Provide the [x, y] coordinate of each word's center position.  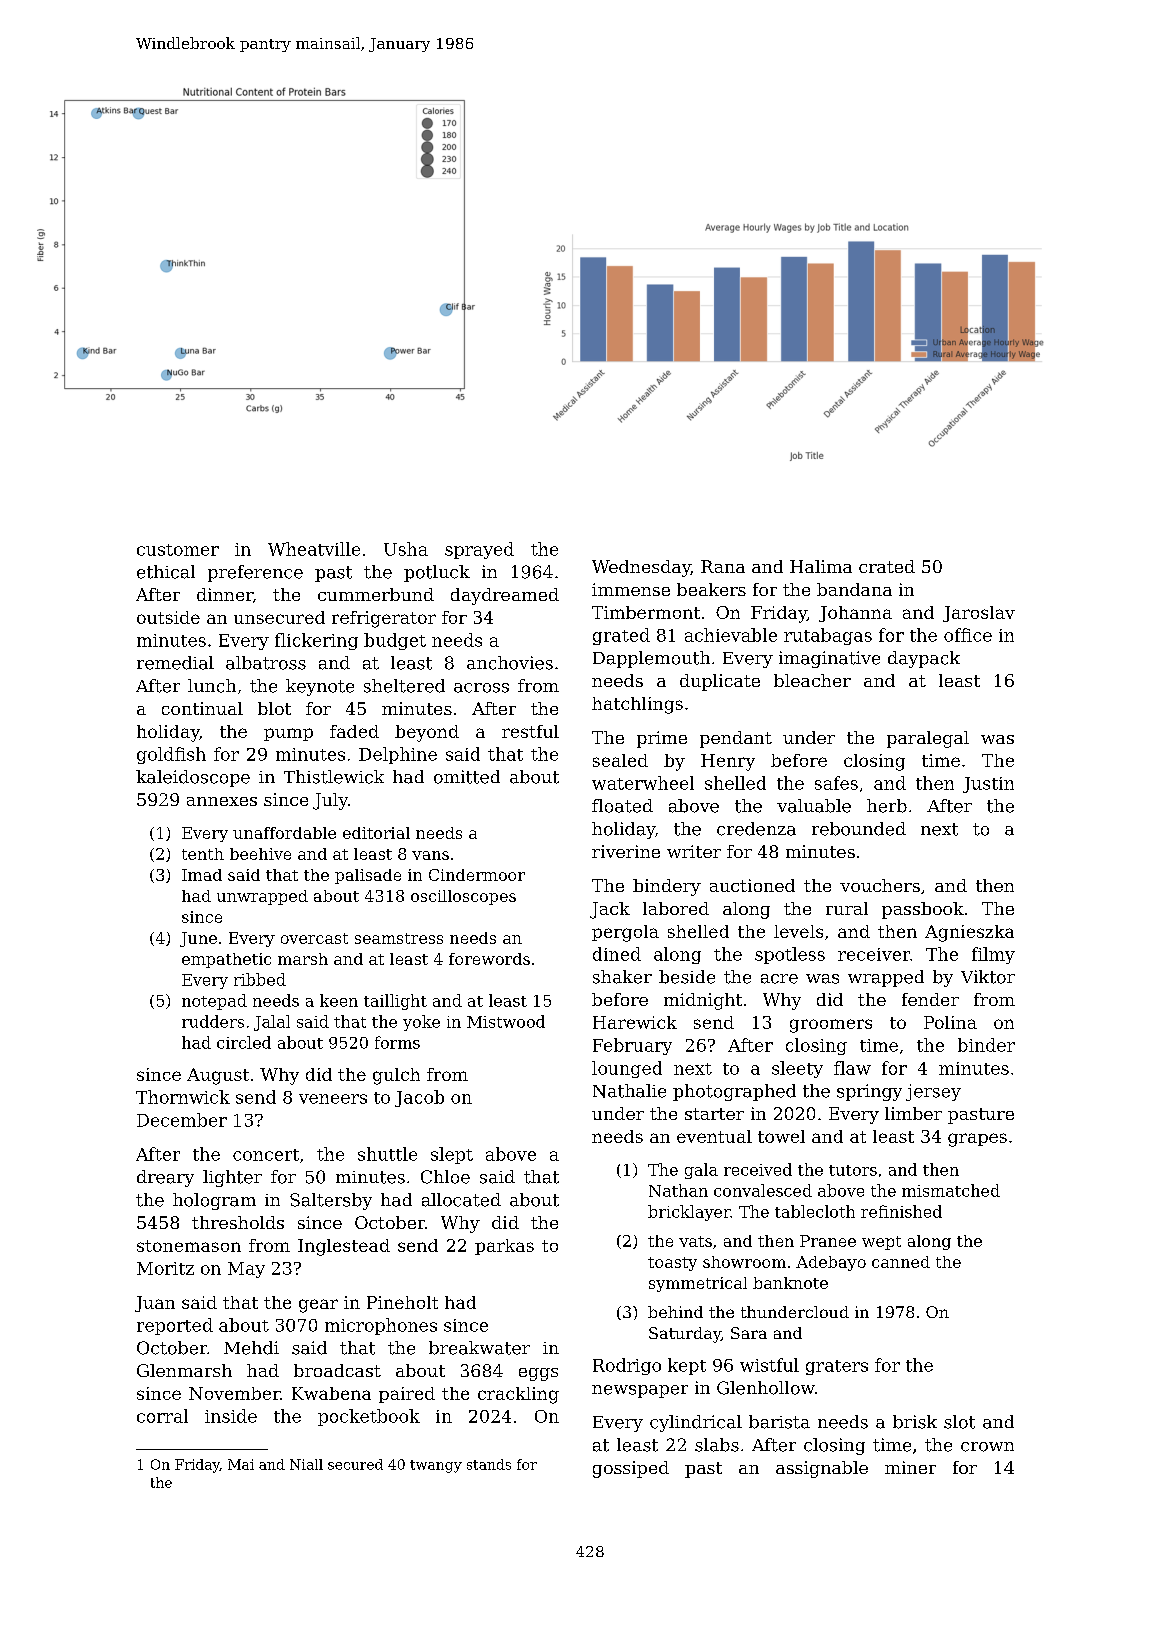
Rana [723, 566]
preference [255, 573]
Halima [821, 566]
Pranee [828, 1241]
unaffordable [284, 833]
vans [430, 855]
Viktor [988, 977]
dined [617, 954]
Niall [306, 1464]
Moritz [165, 1268]
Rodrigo [627, 1366]
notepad [214, 1002]
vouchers [880, 885]
